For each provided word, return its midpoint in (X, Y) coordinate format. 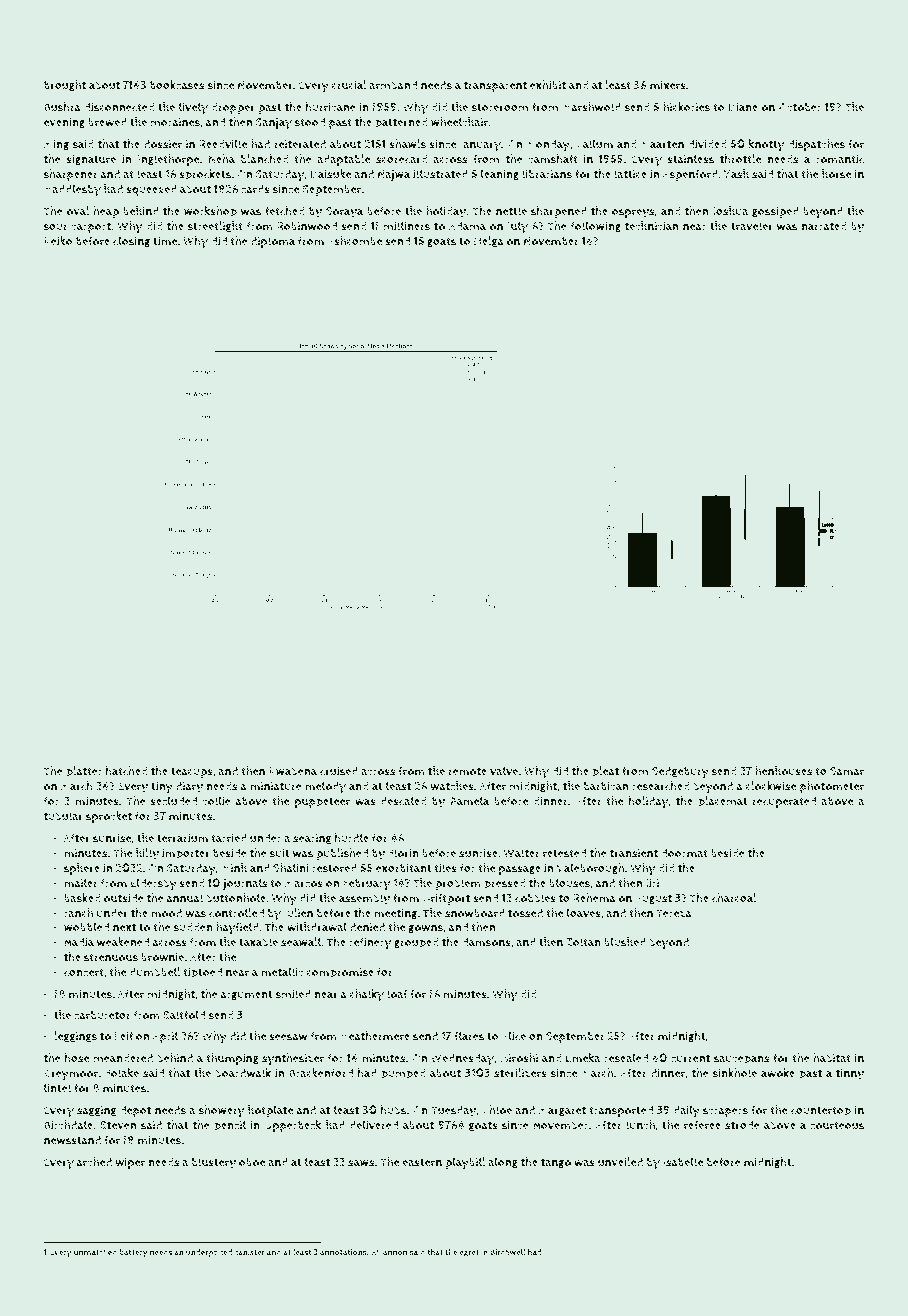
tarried (229, 838)
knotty (766, 145)
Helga (489, 241)
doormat (684, 853)
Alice (513, 1035)
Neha (222, 159)
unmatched (95, 1252)
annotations (343, 1252)
